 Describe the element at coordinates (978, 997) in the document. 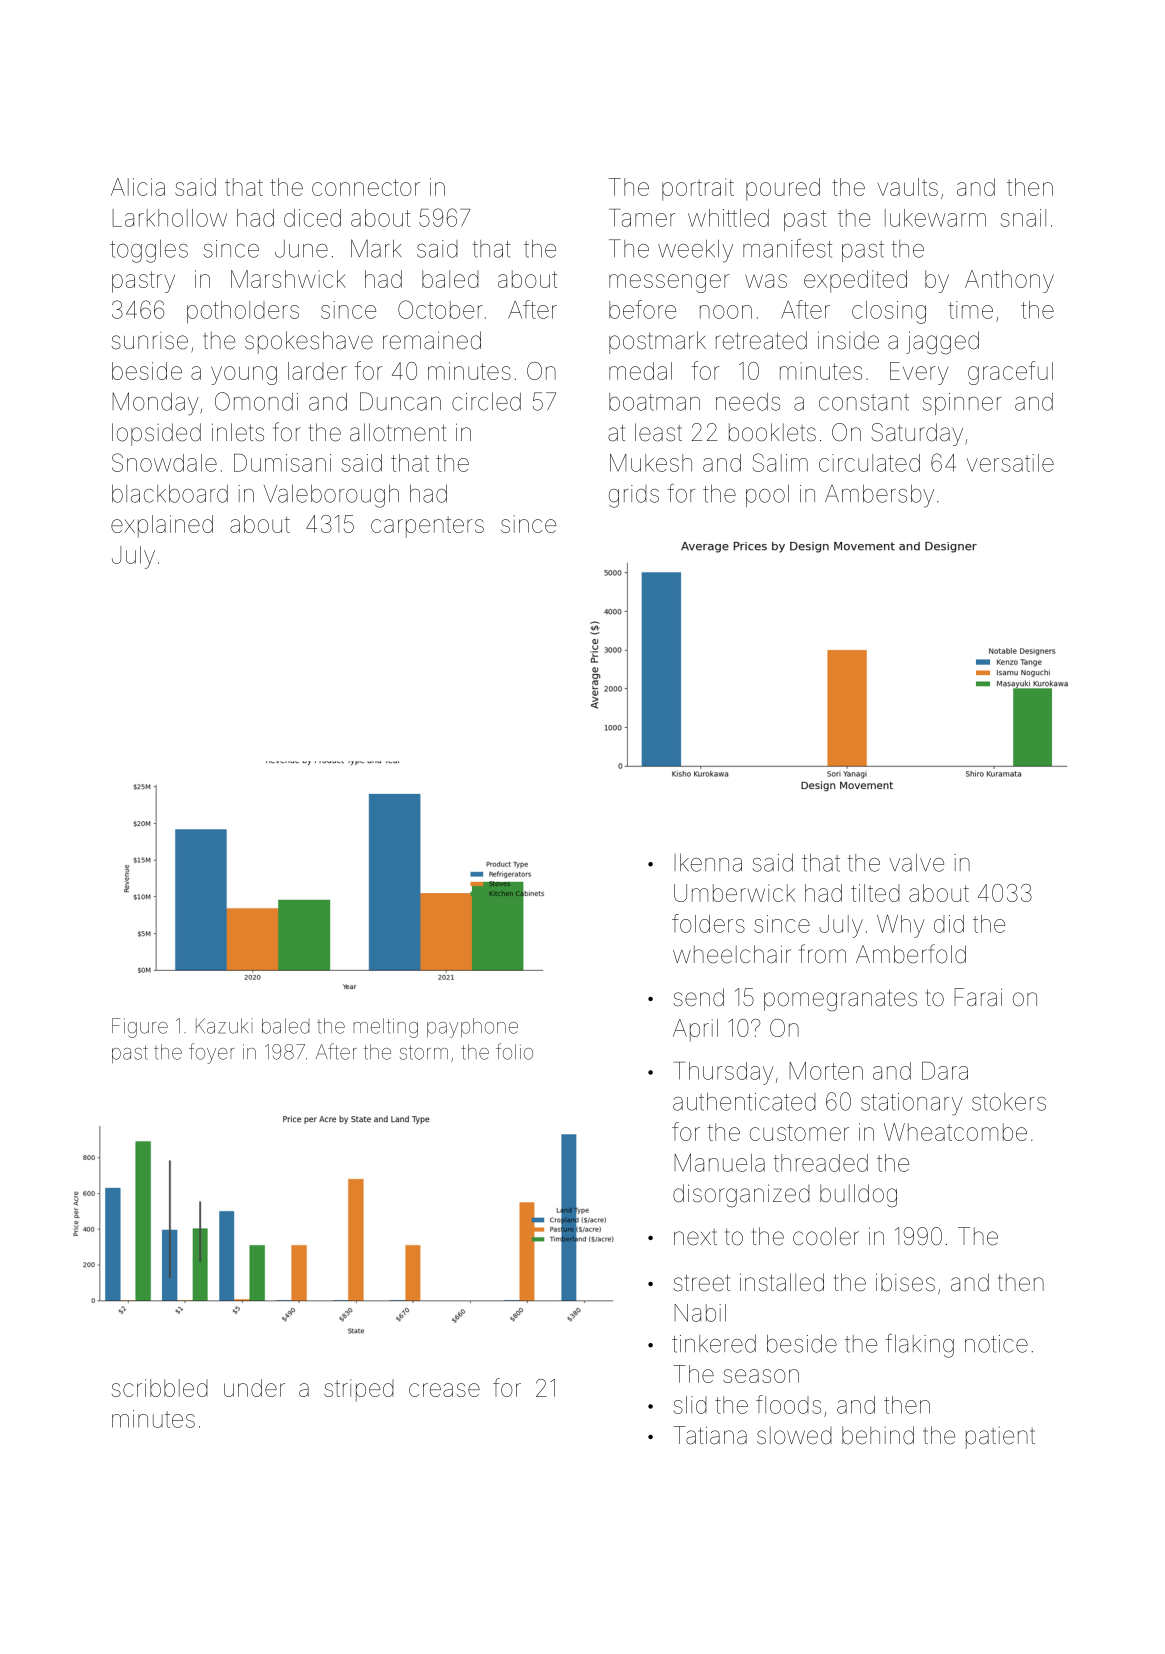

I see `Farai` at that location.
